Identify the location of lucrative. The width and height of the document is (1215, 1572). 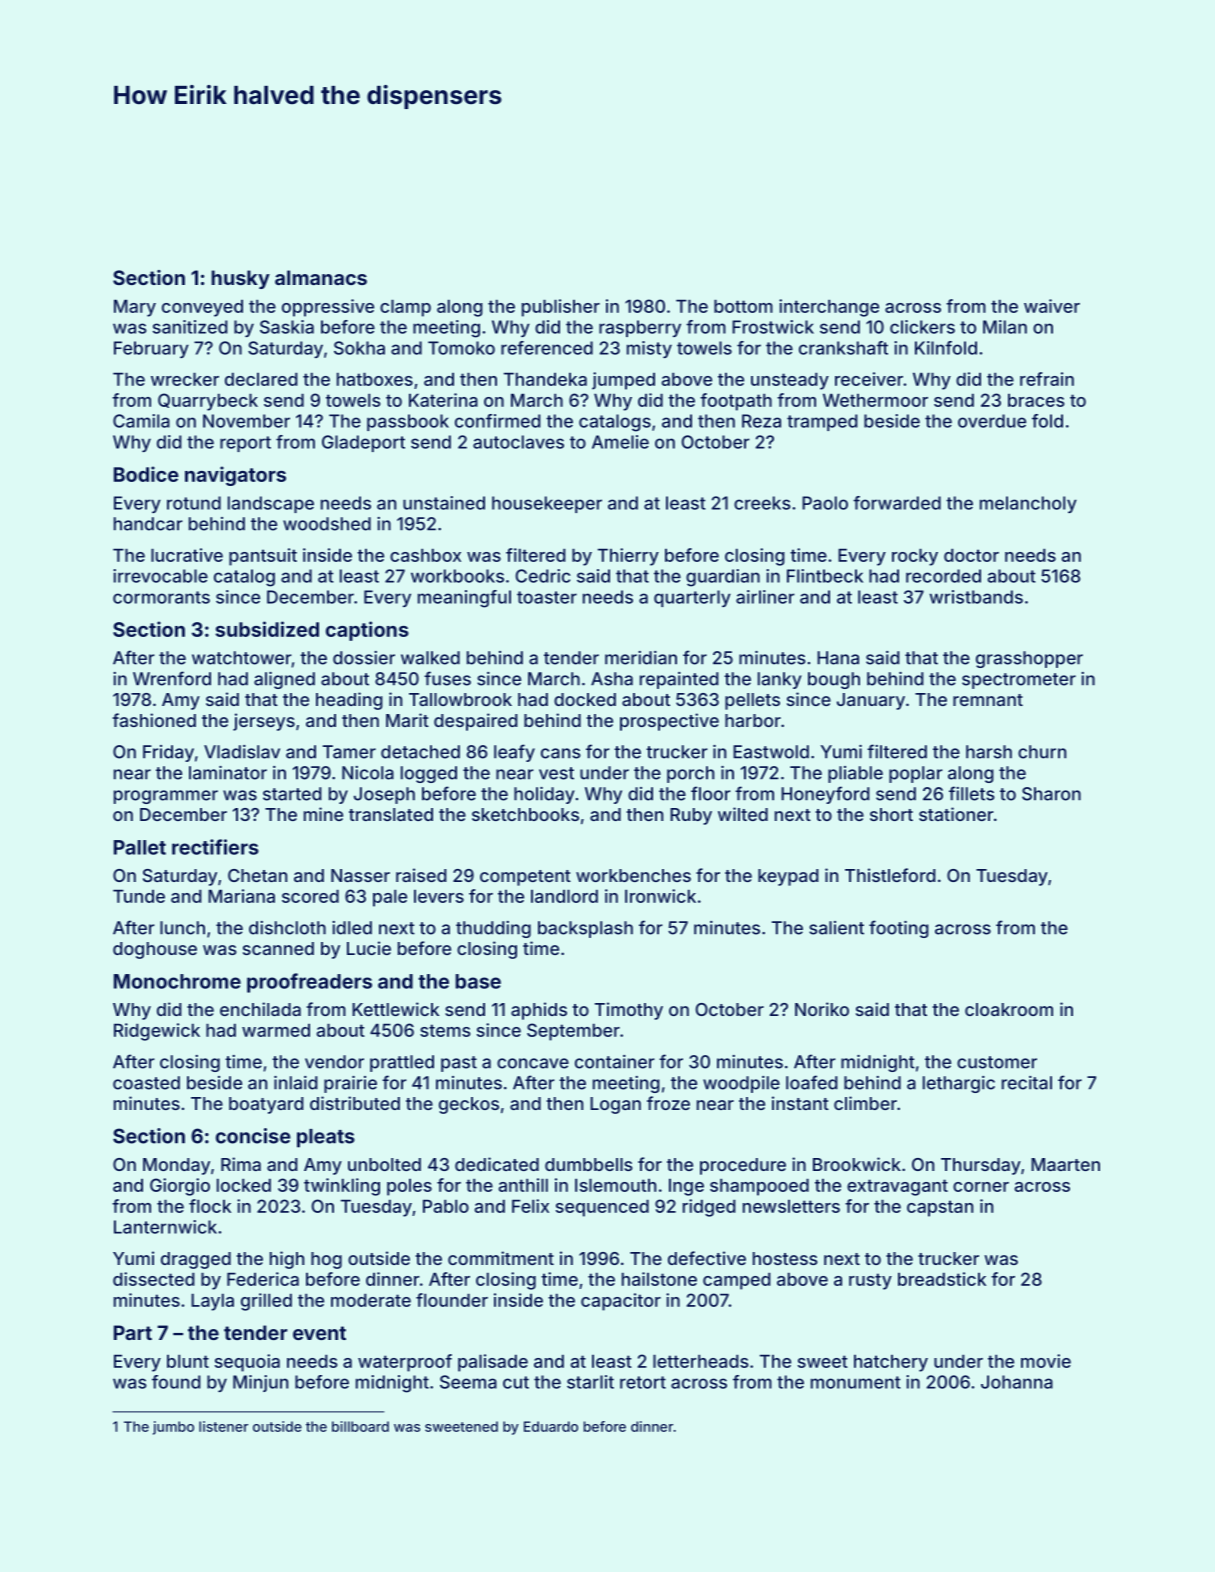
(187, 555).
